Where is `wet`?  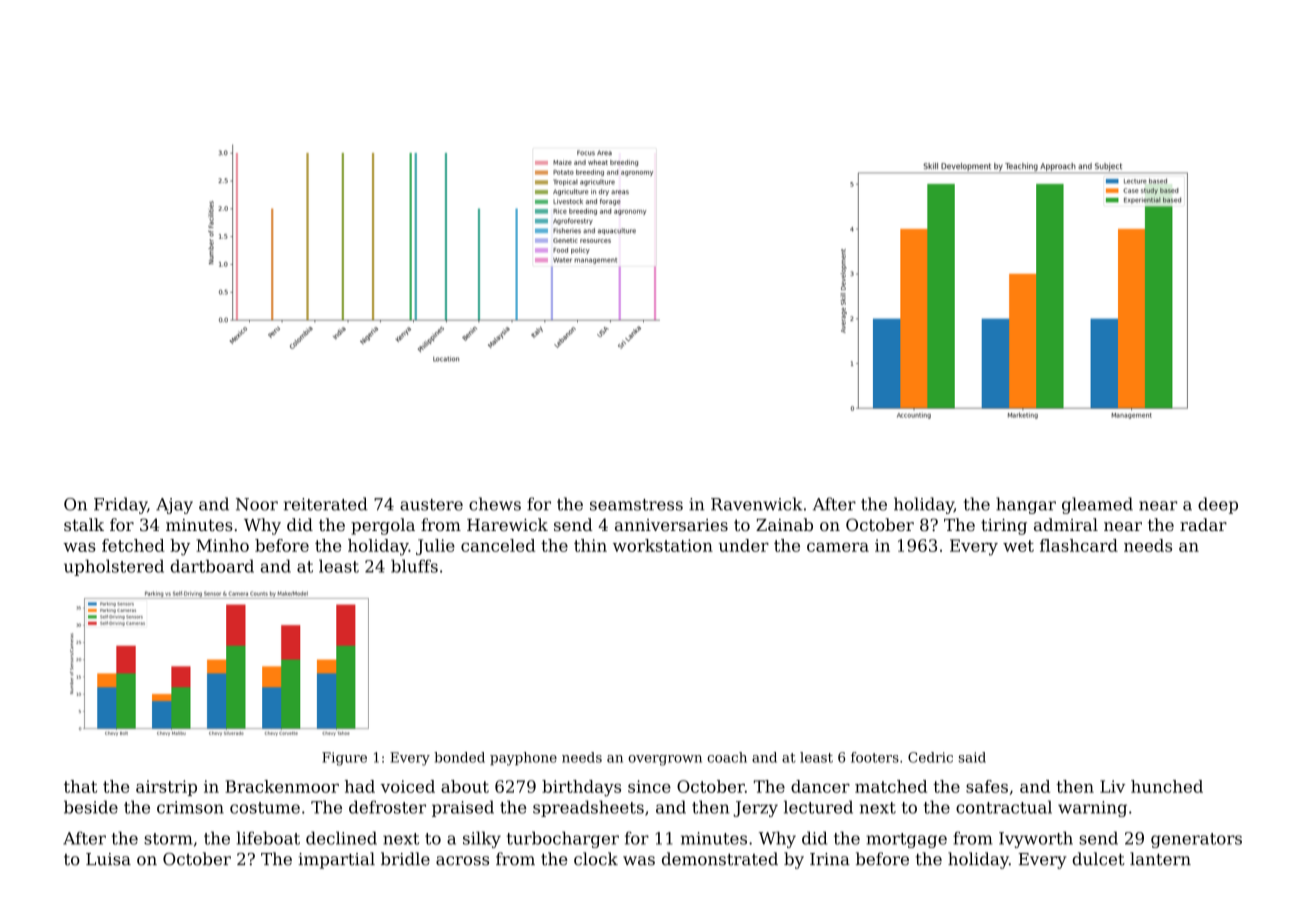
wet is located at coordinates (1018, 546).
